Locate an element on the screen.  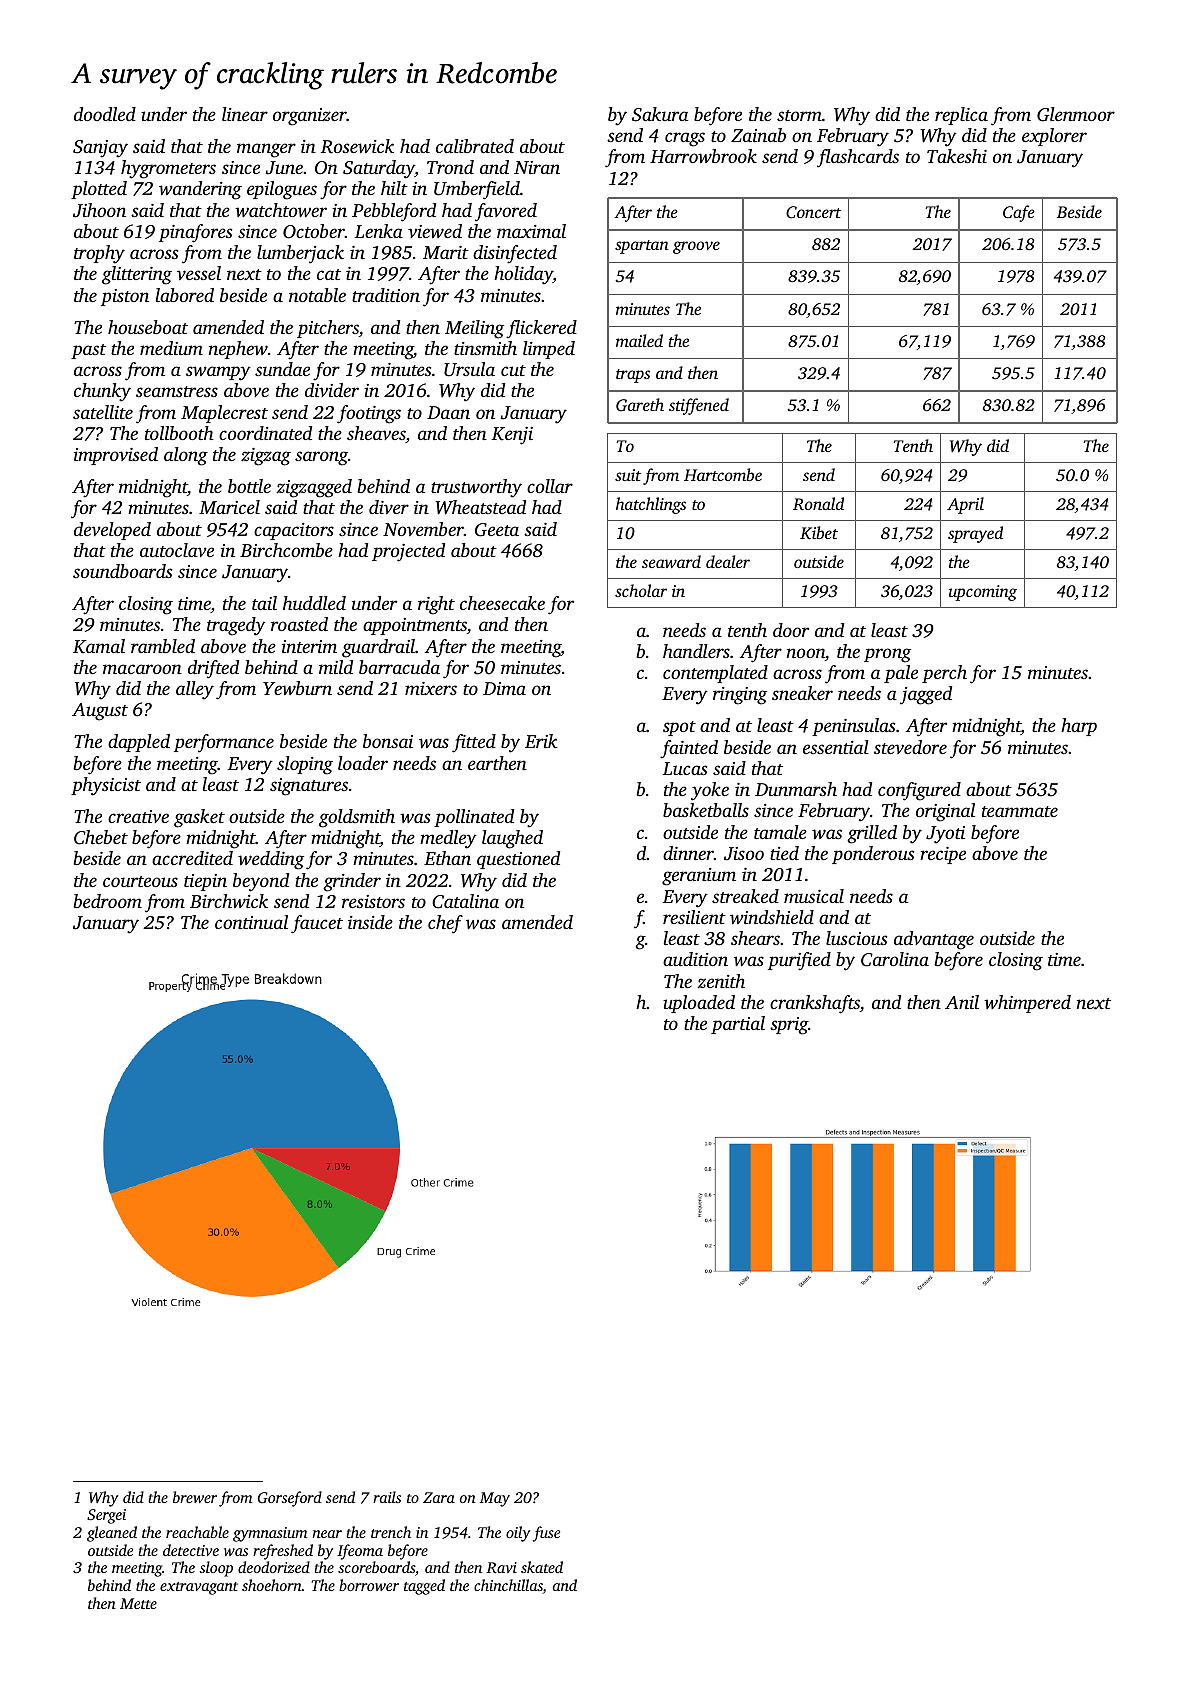
dealer is located at coordinates (728, 561).
